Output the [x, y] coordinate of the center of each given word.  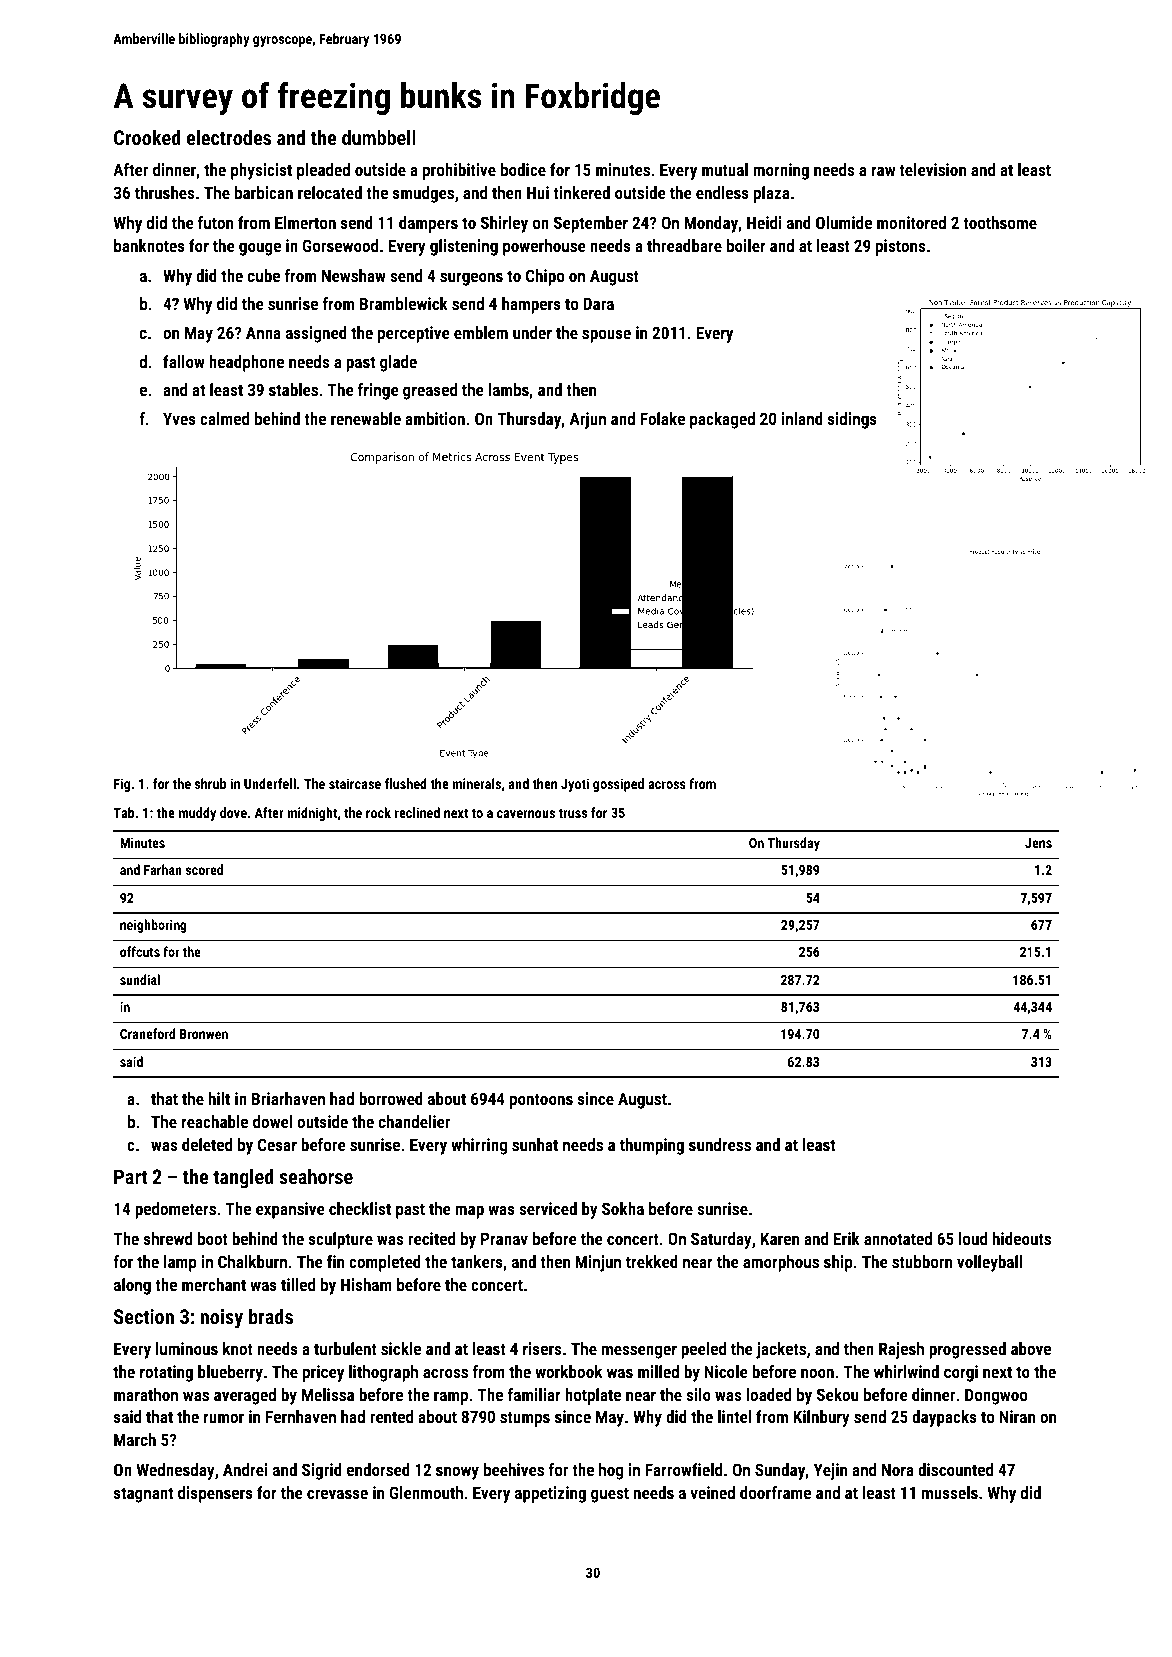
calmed [224, 418]
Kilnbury [821, 1418]
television [932, 169]
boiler [746, 245]
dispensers [215, 1494]
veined [712, 1492]
